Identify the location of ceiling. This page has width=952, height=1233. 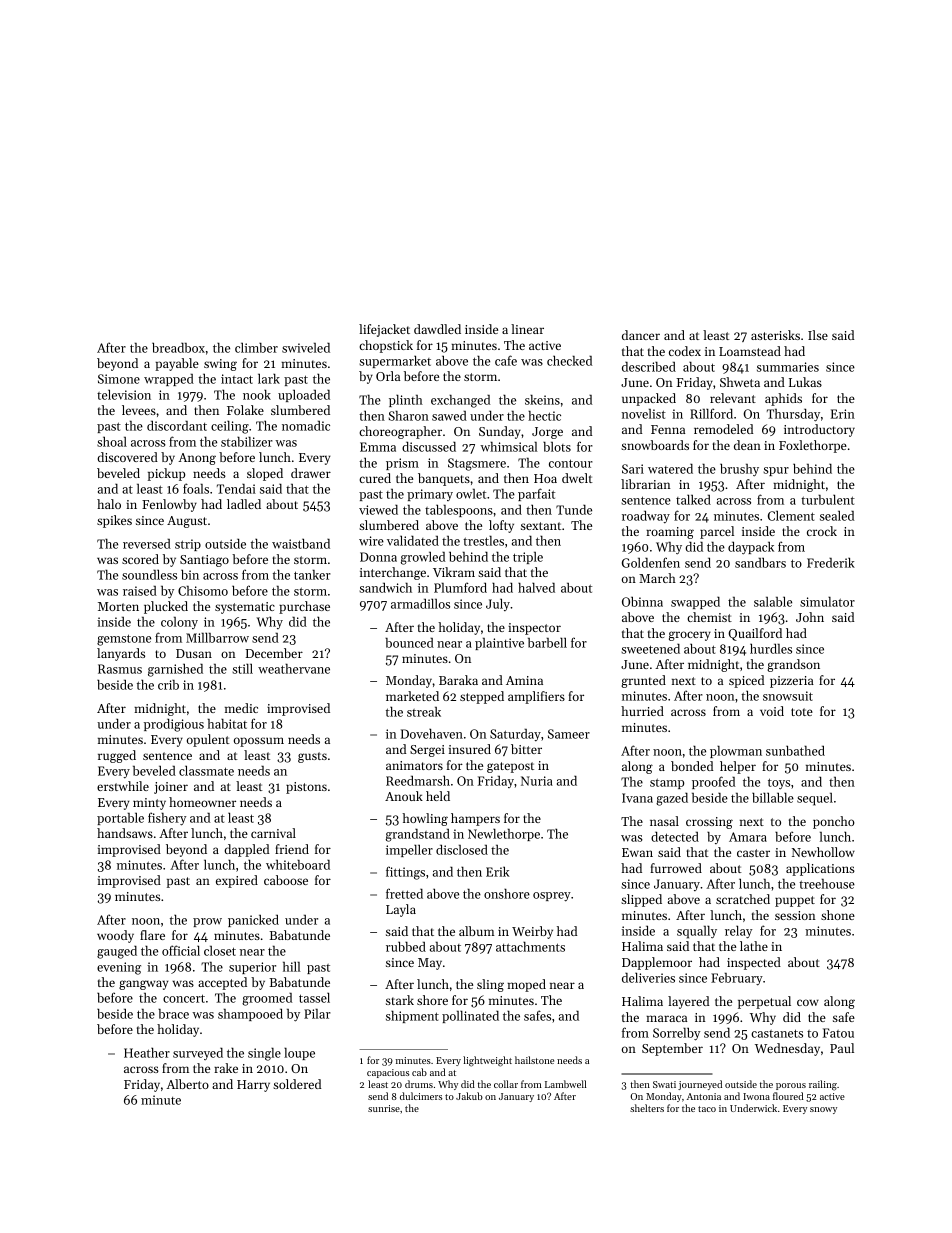
(230, 427).
